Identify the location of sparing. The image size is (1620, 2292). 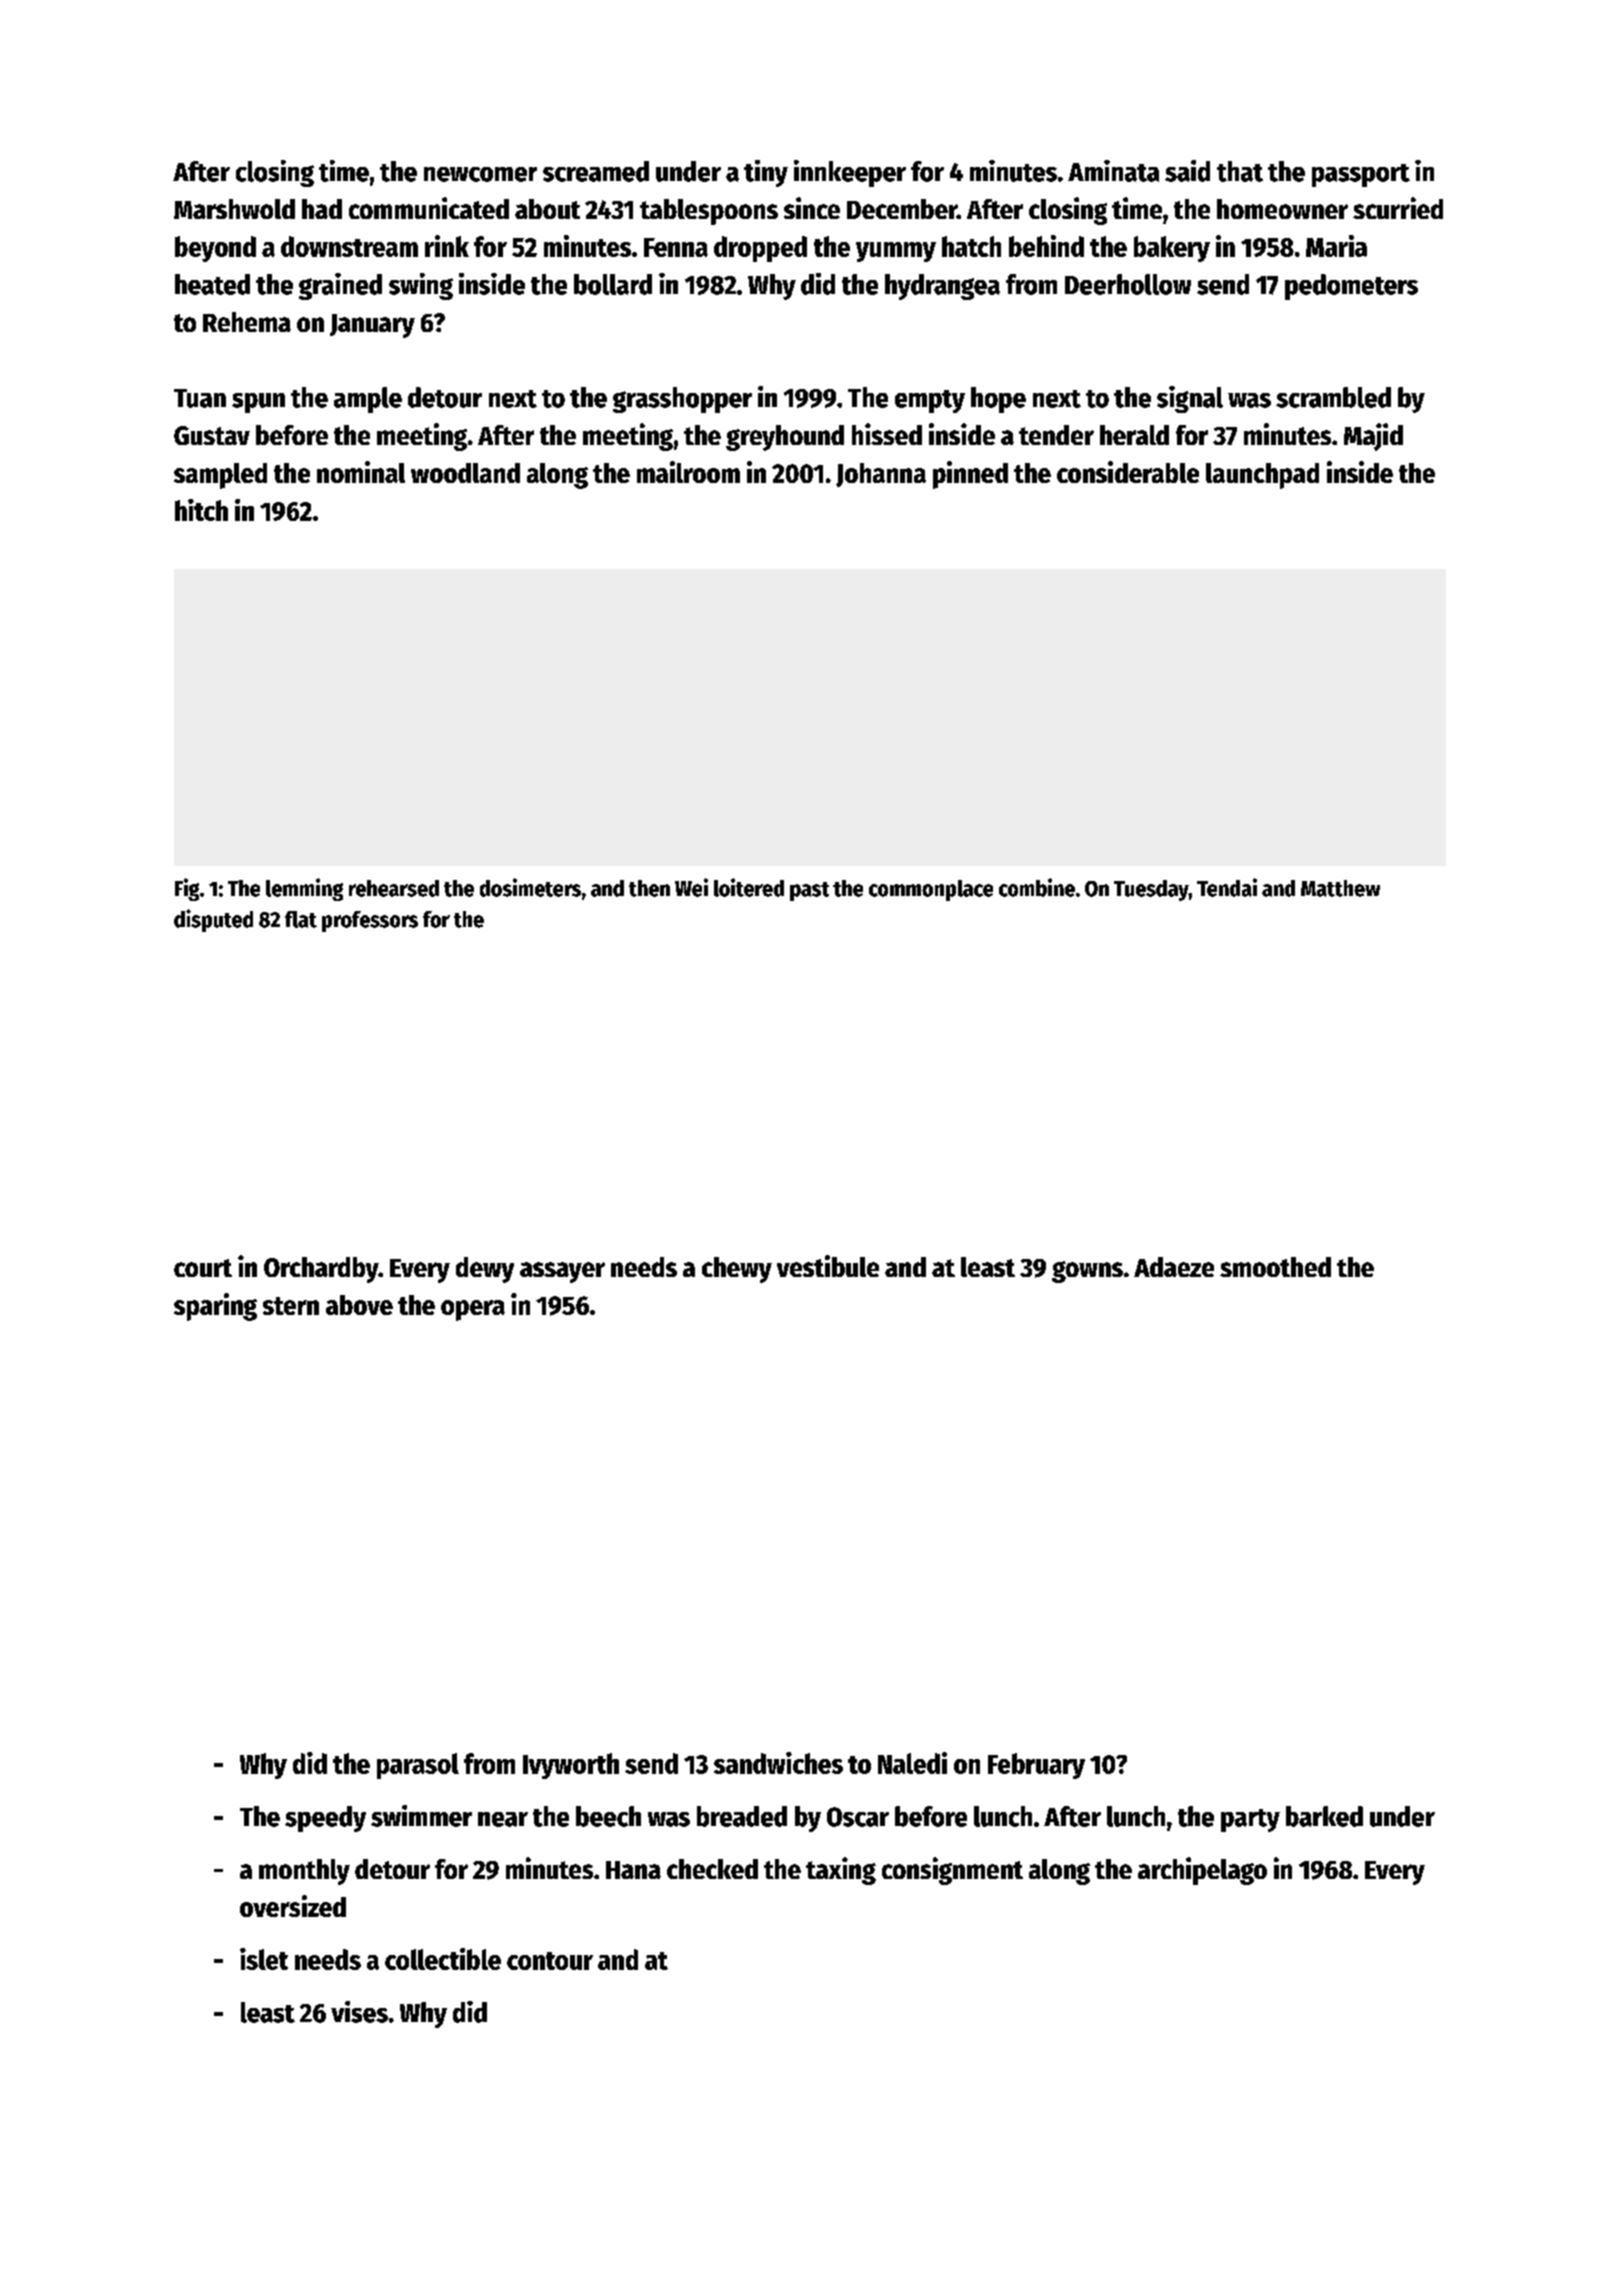
(215, 1307).
